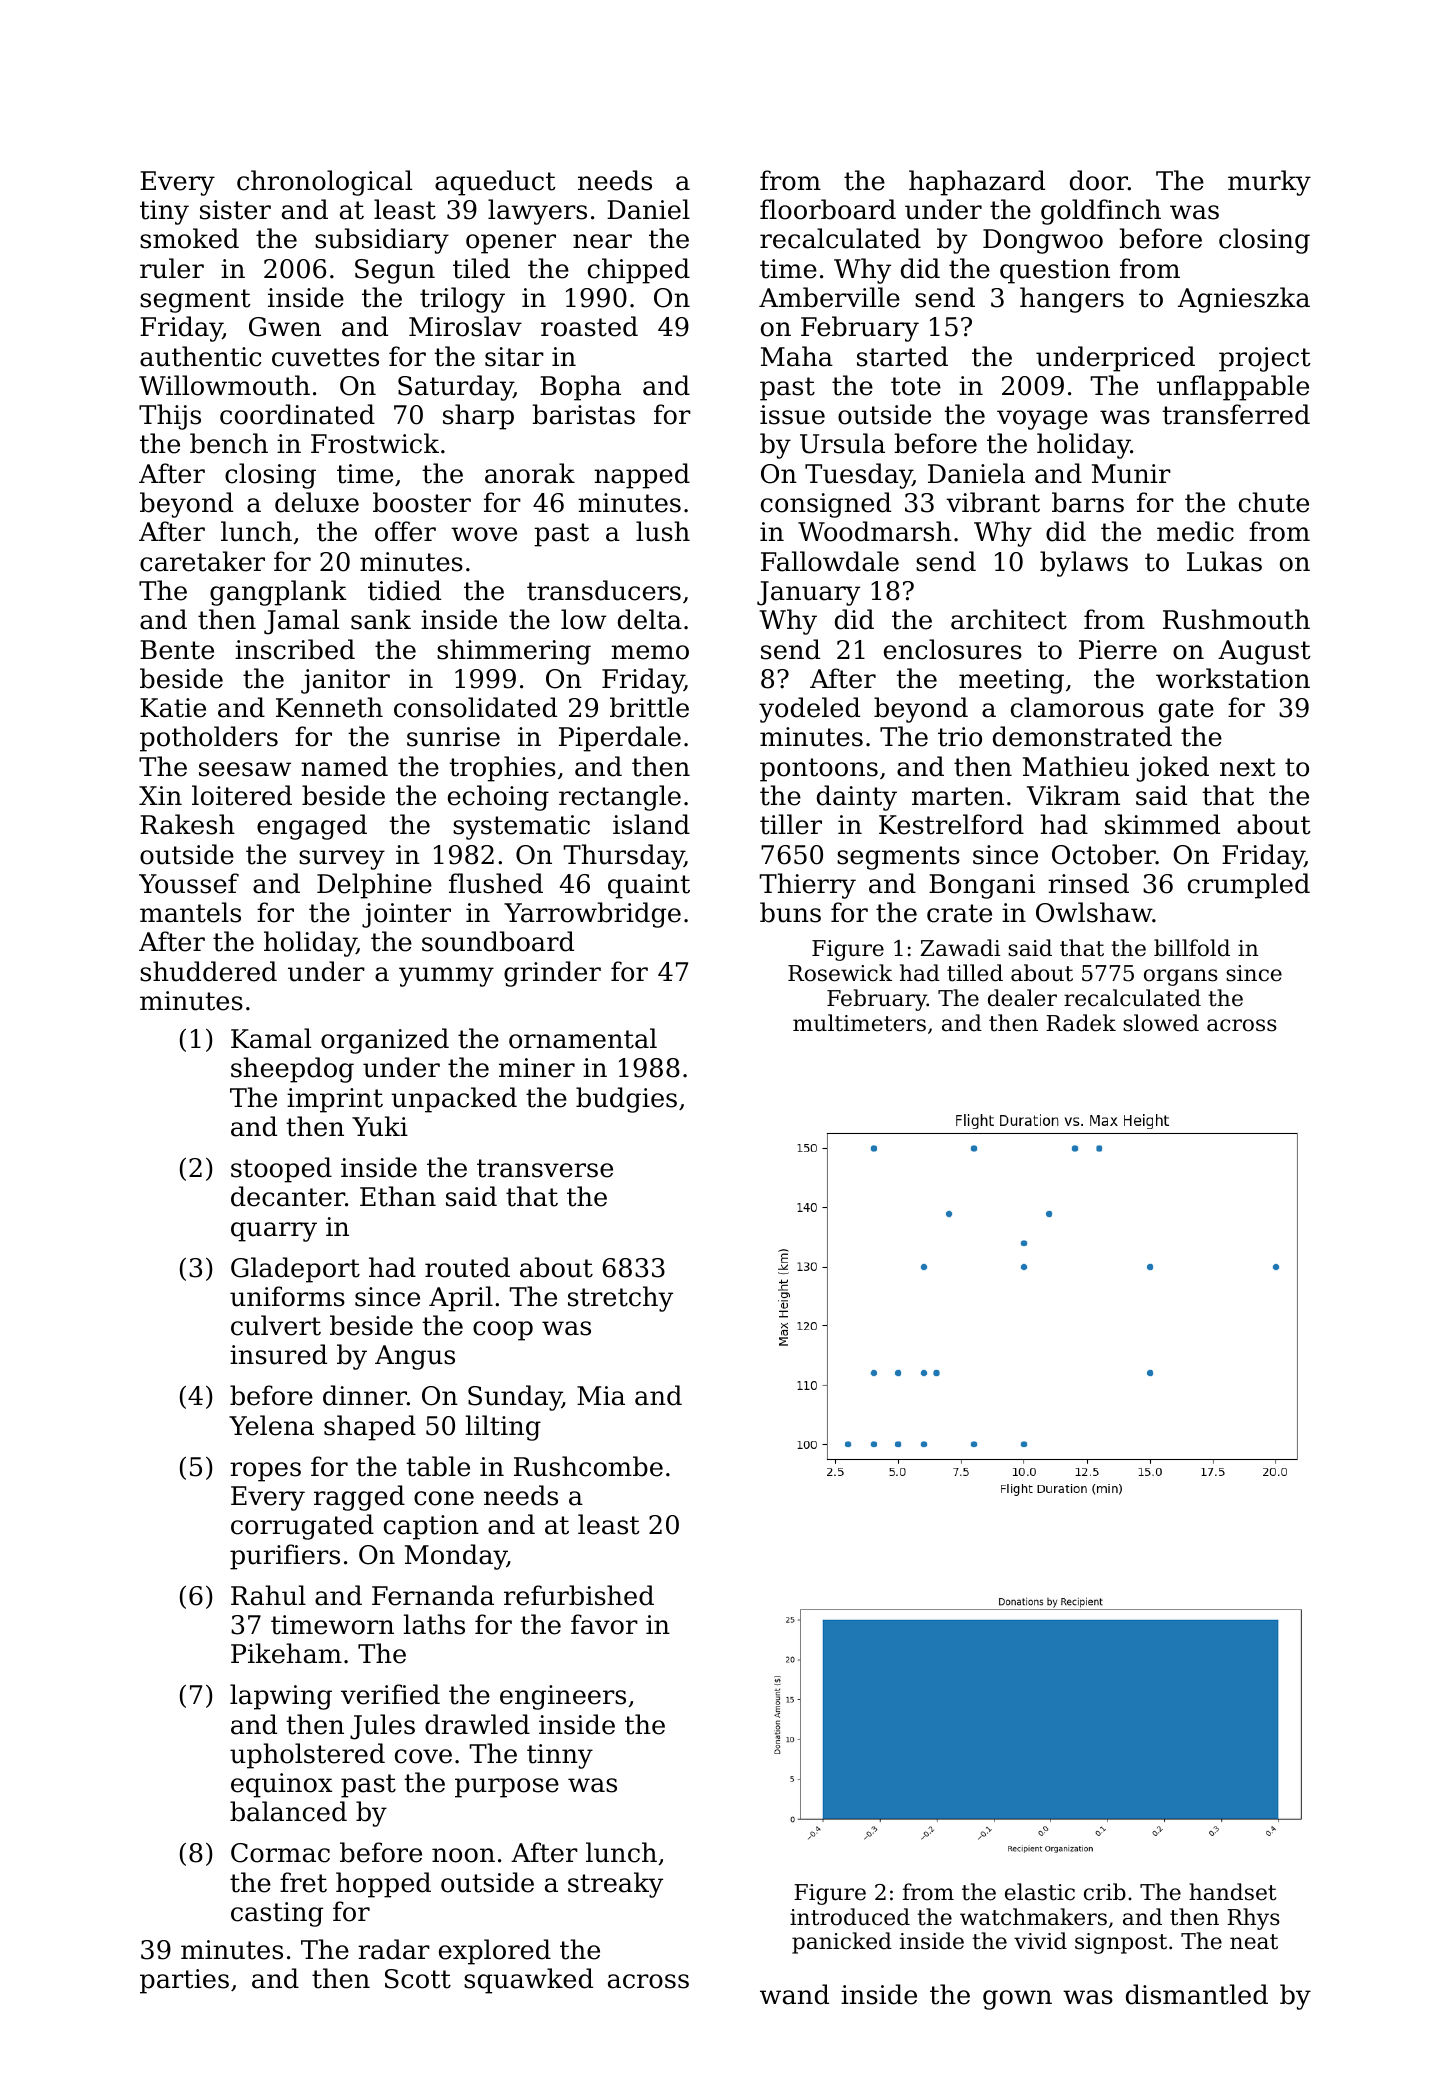 The image size is (1450, 2100). Describe the element at coordinates (850, 1917) in the page. I see `introduced` at that location.
